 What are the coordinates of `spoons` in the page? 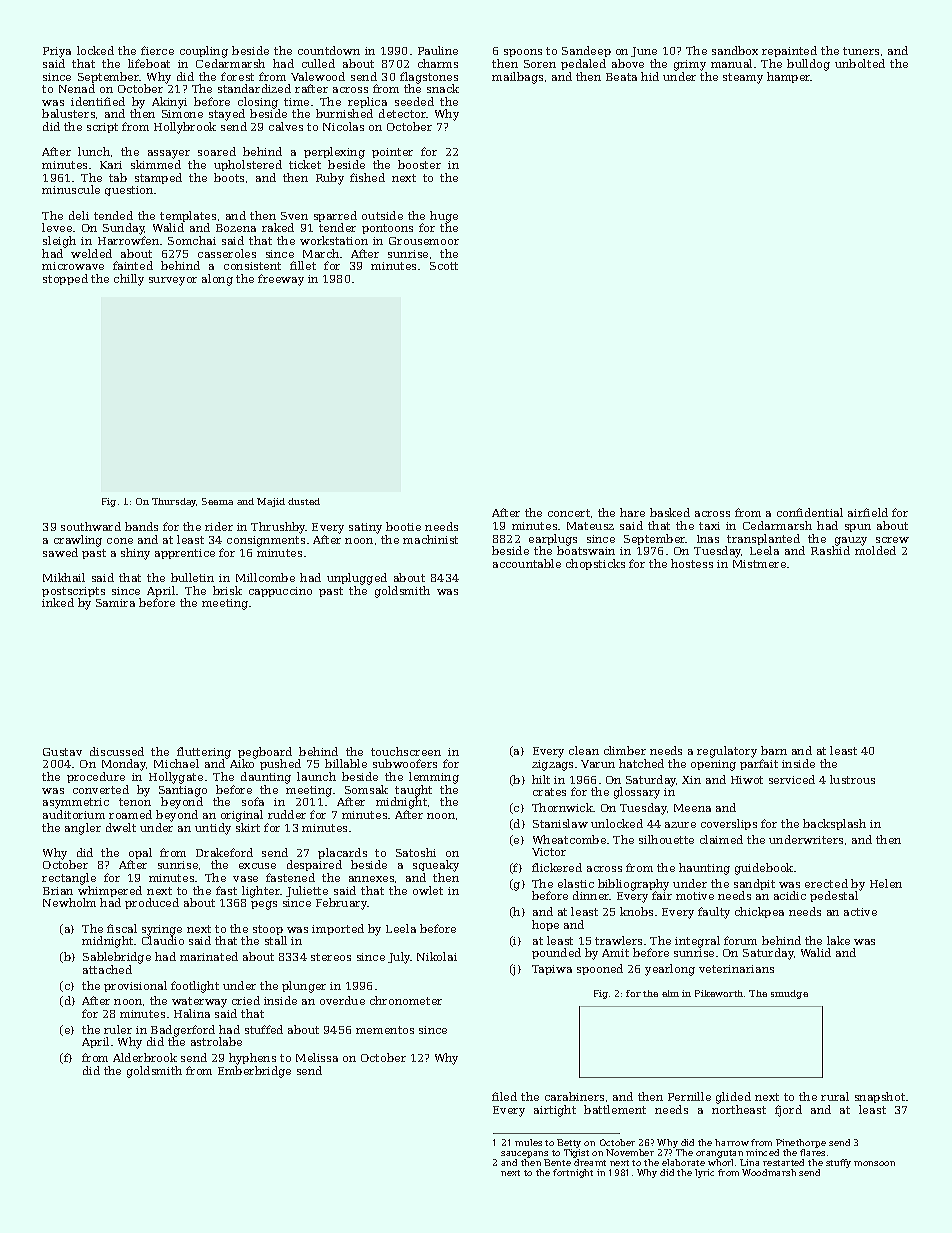 It's located at (523, 53).
